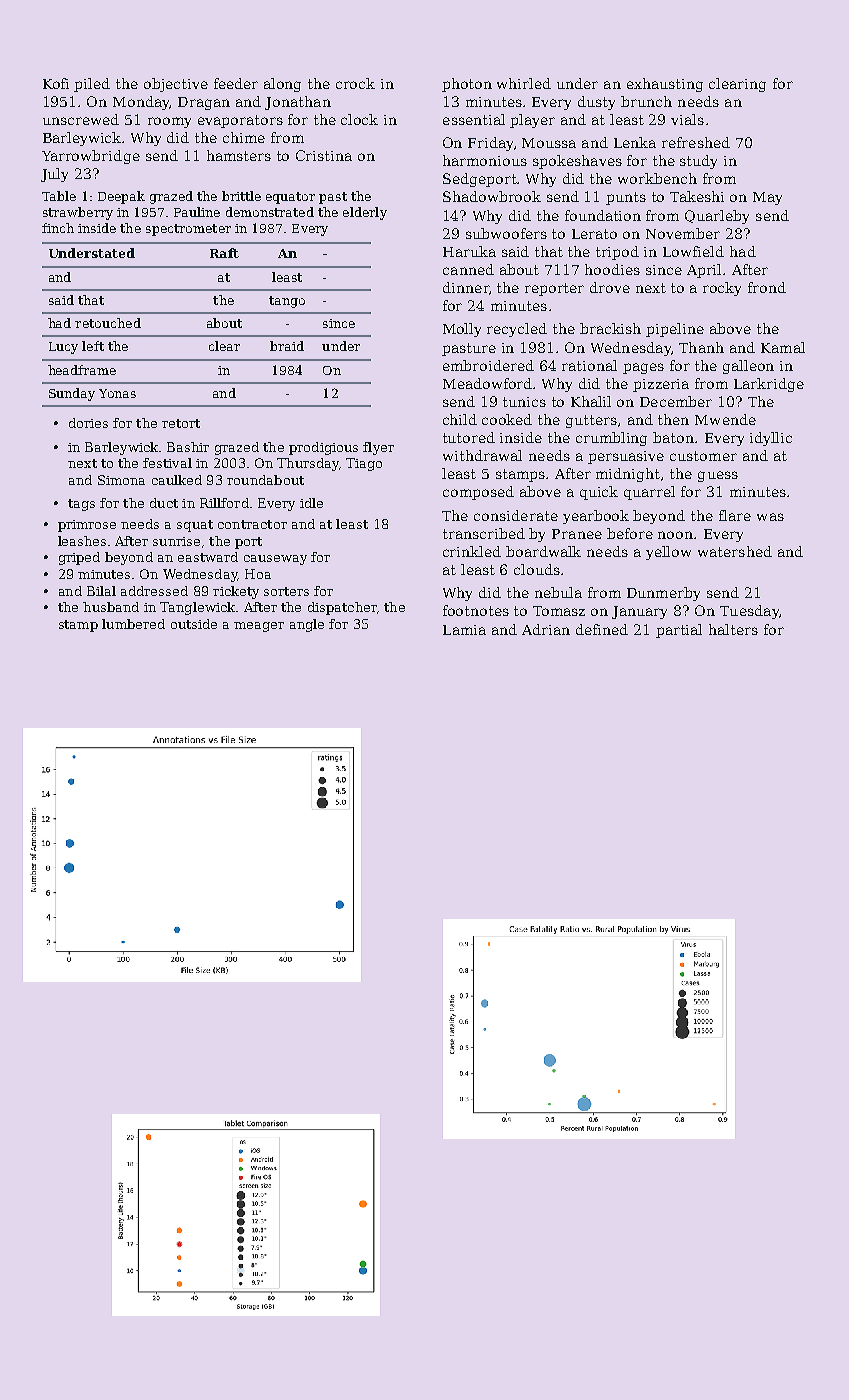 This screenshot has width=849, height=1400. What do you see at coordinates (767, 287) in the screenshot?
I see `frond` at bounding box center [767, 287].
